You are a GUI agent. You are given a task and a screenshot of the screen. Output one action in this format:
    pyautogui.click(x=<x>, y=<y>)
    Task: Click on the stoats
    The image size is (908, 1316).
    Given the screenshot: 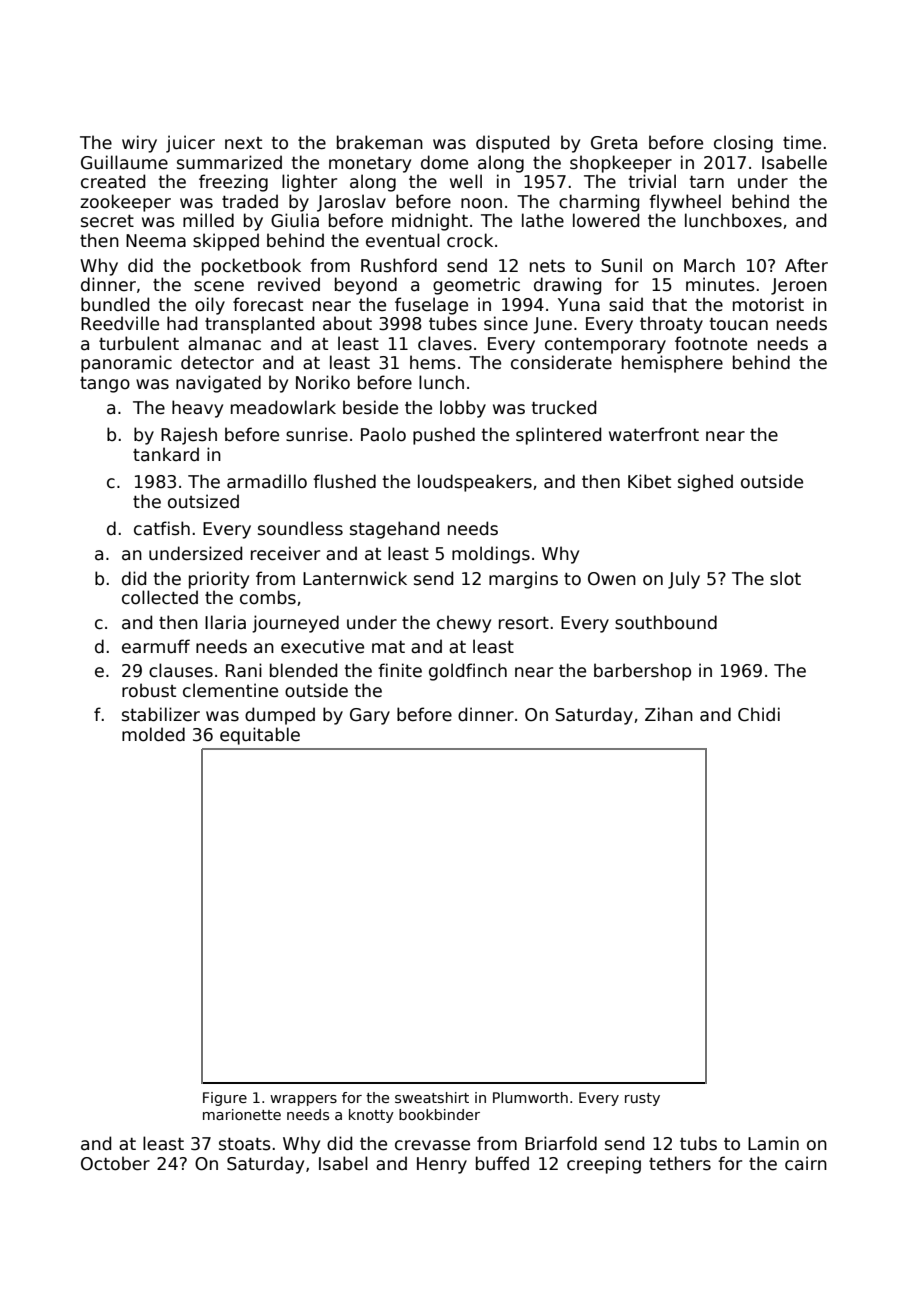 What is the action you would take?
    pyautogui.click(x=245, y=1144)
